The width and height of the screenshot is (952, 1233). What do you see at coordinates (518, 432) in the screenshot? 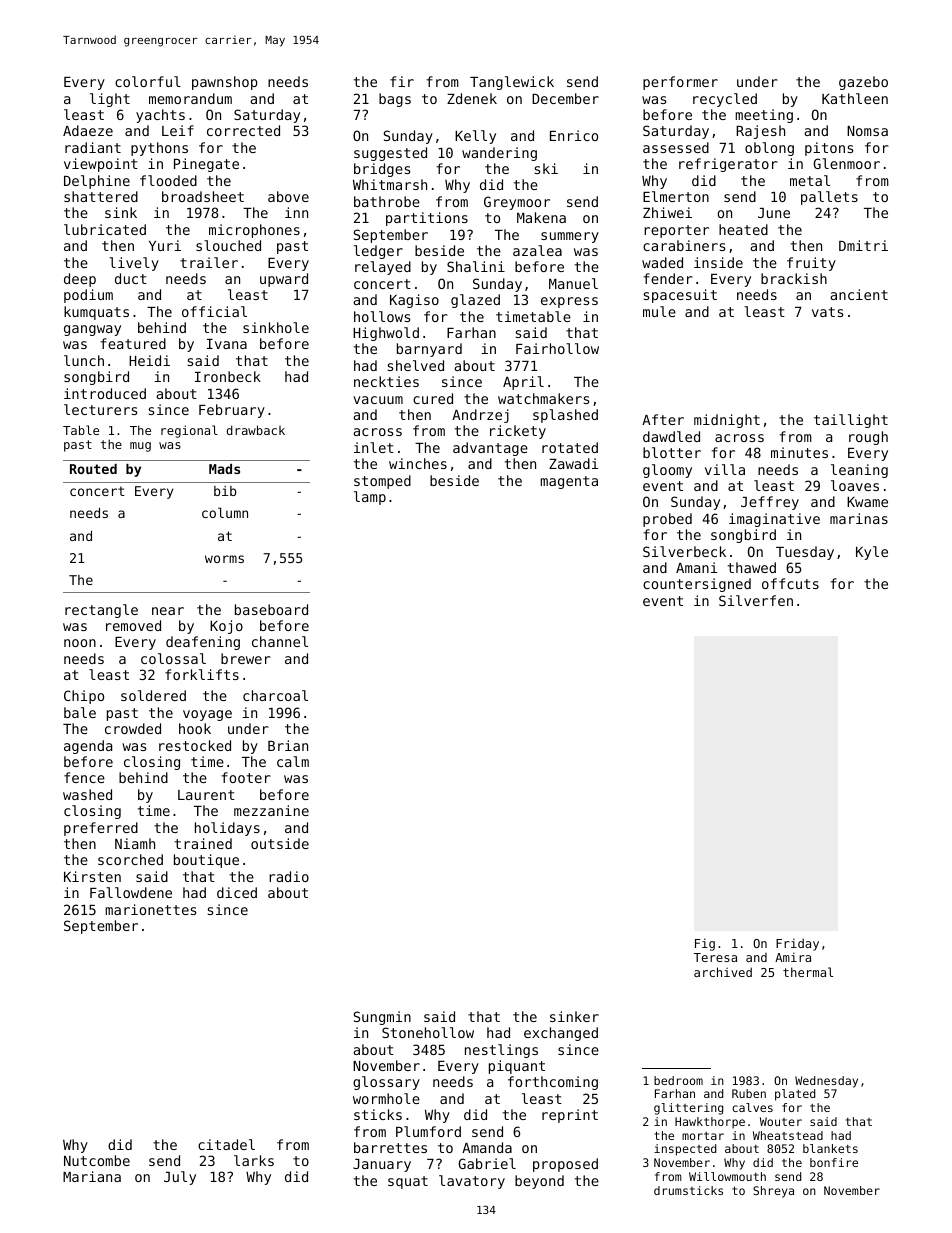
I see `rickety` at bounding box center [518, 432].
